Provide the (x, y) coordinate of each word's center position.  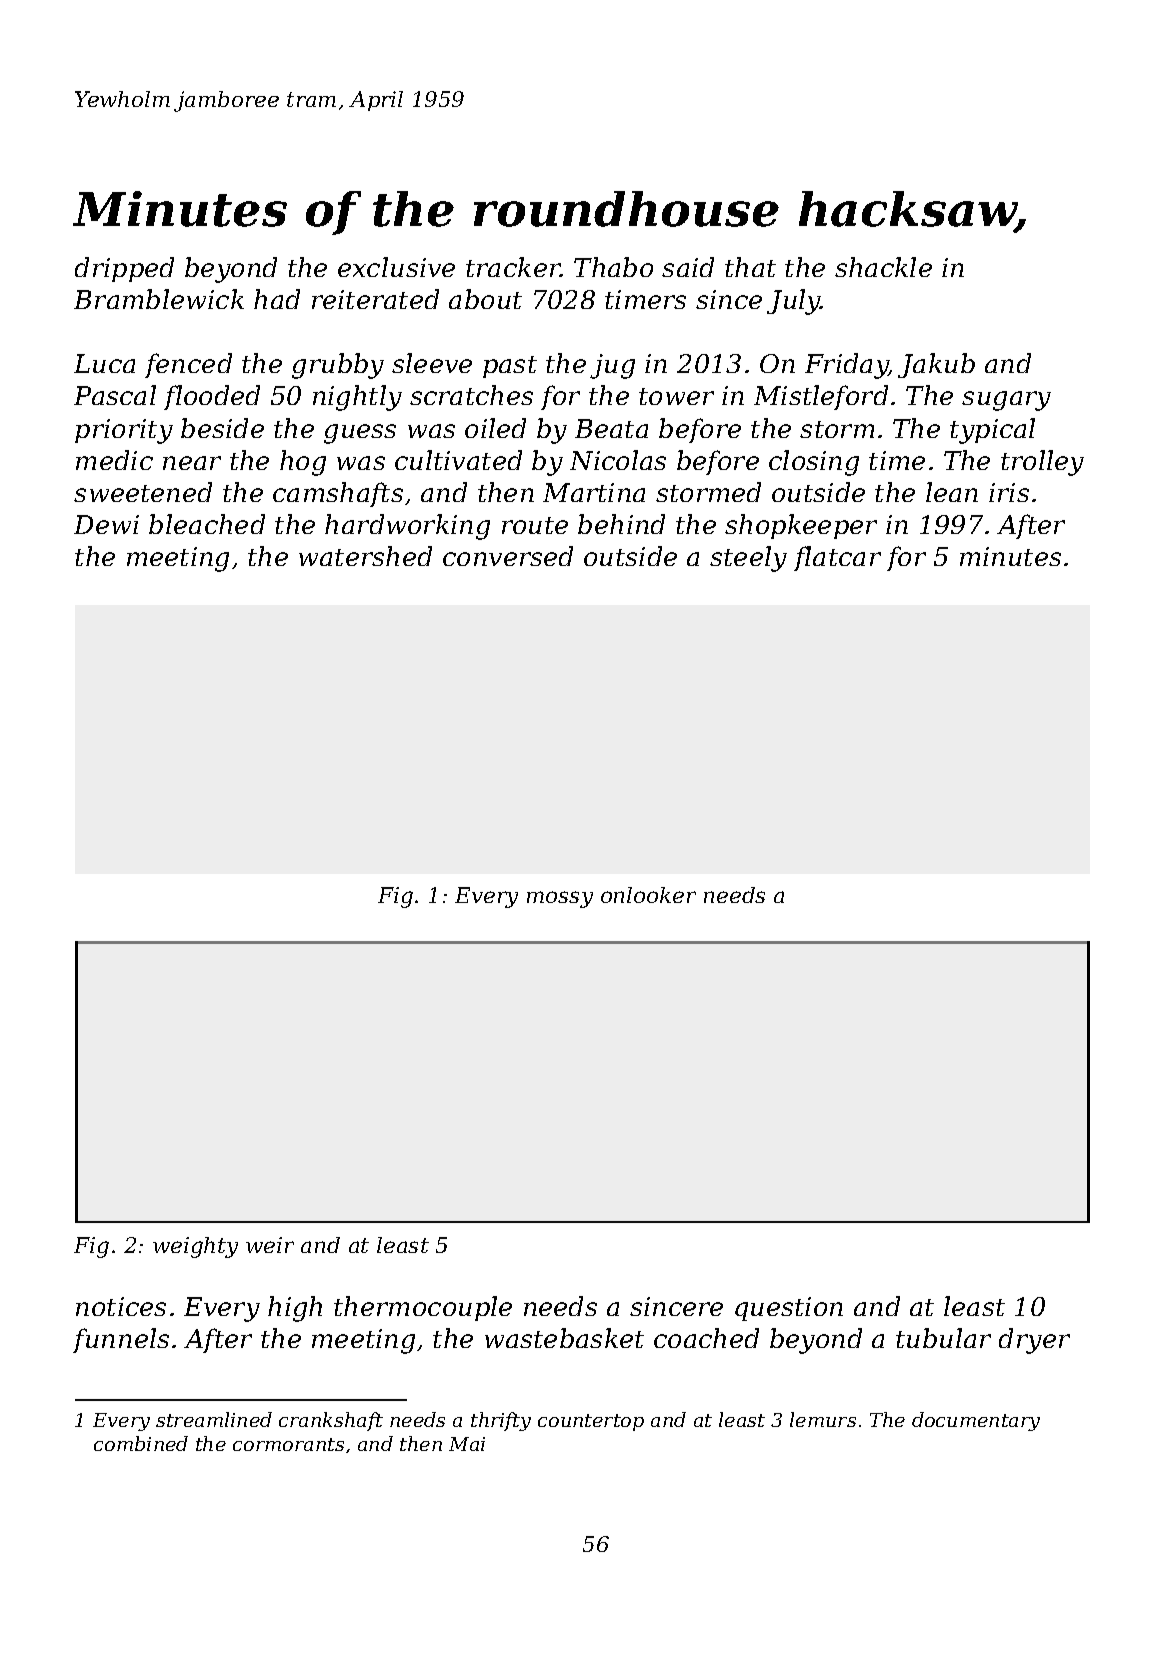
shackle (883, 267)
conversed (508, 556)
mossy (560, 899)
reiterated (375, 299)
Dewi (106, 524)
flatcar (837, 558)
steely (748, 559)
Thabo (613, 267)
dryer (1034, 1341)
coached (706, 1338)
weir (270, 1245)
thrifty (501, 1421)
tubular (943, 1338)
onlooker (648, 895)
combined (141, 1443)
